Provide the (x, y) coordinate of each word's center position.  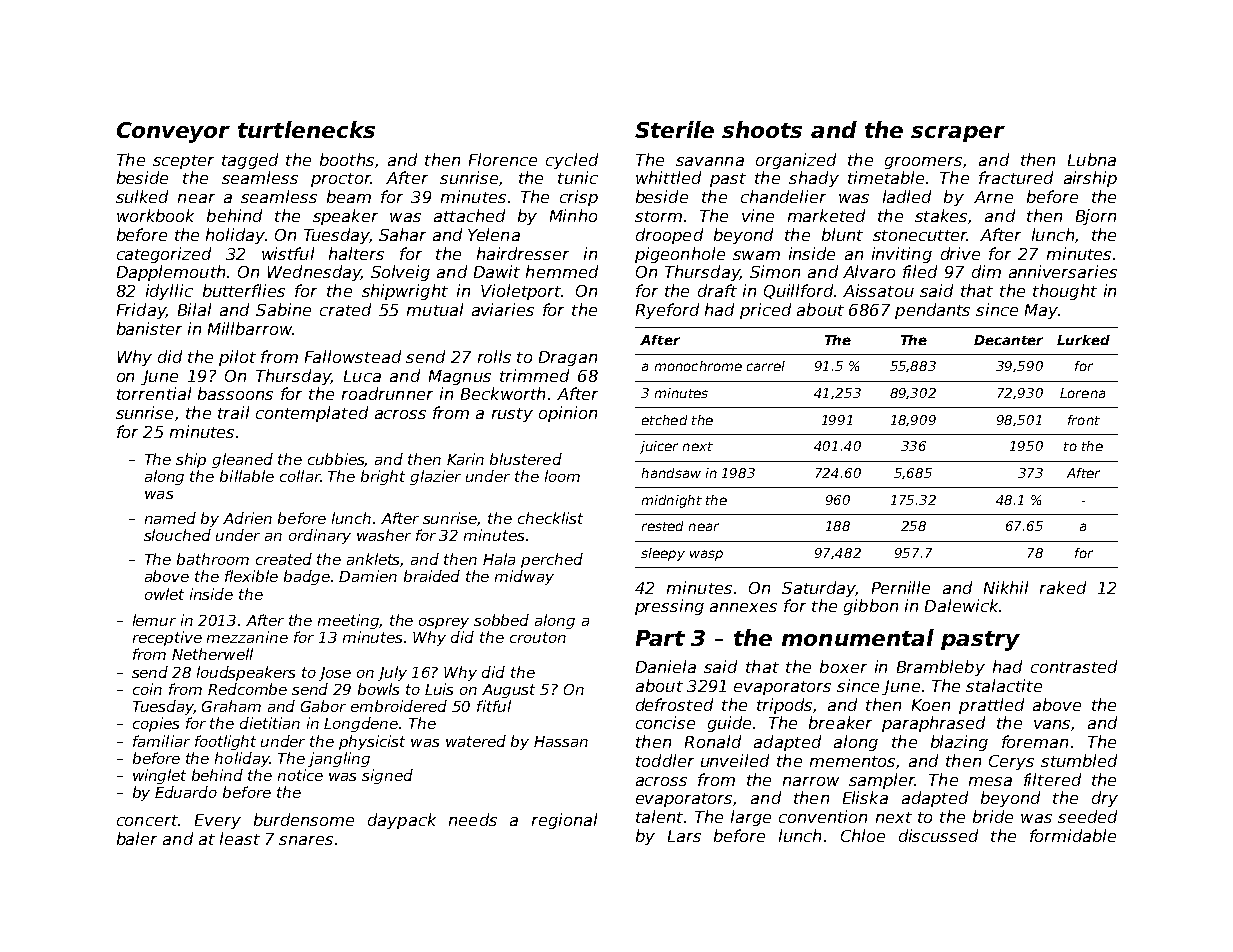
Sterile (674, 129)
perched (552, 560)
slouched (177, 535)
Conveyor (173, 132)
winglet (159, 776)
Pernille (901, 587)
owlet (164, 594)
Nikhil (1006, 587)
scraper (958, 134)
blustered (526, 459)
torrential (154, 393)
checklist (550, 518)
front (1084, 420)
